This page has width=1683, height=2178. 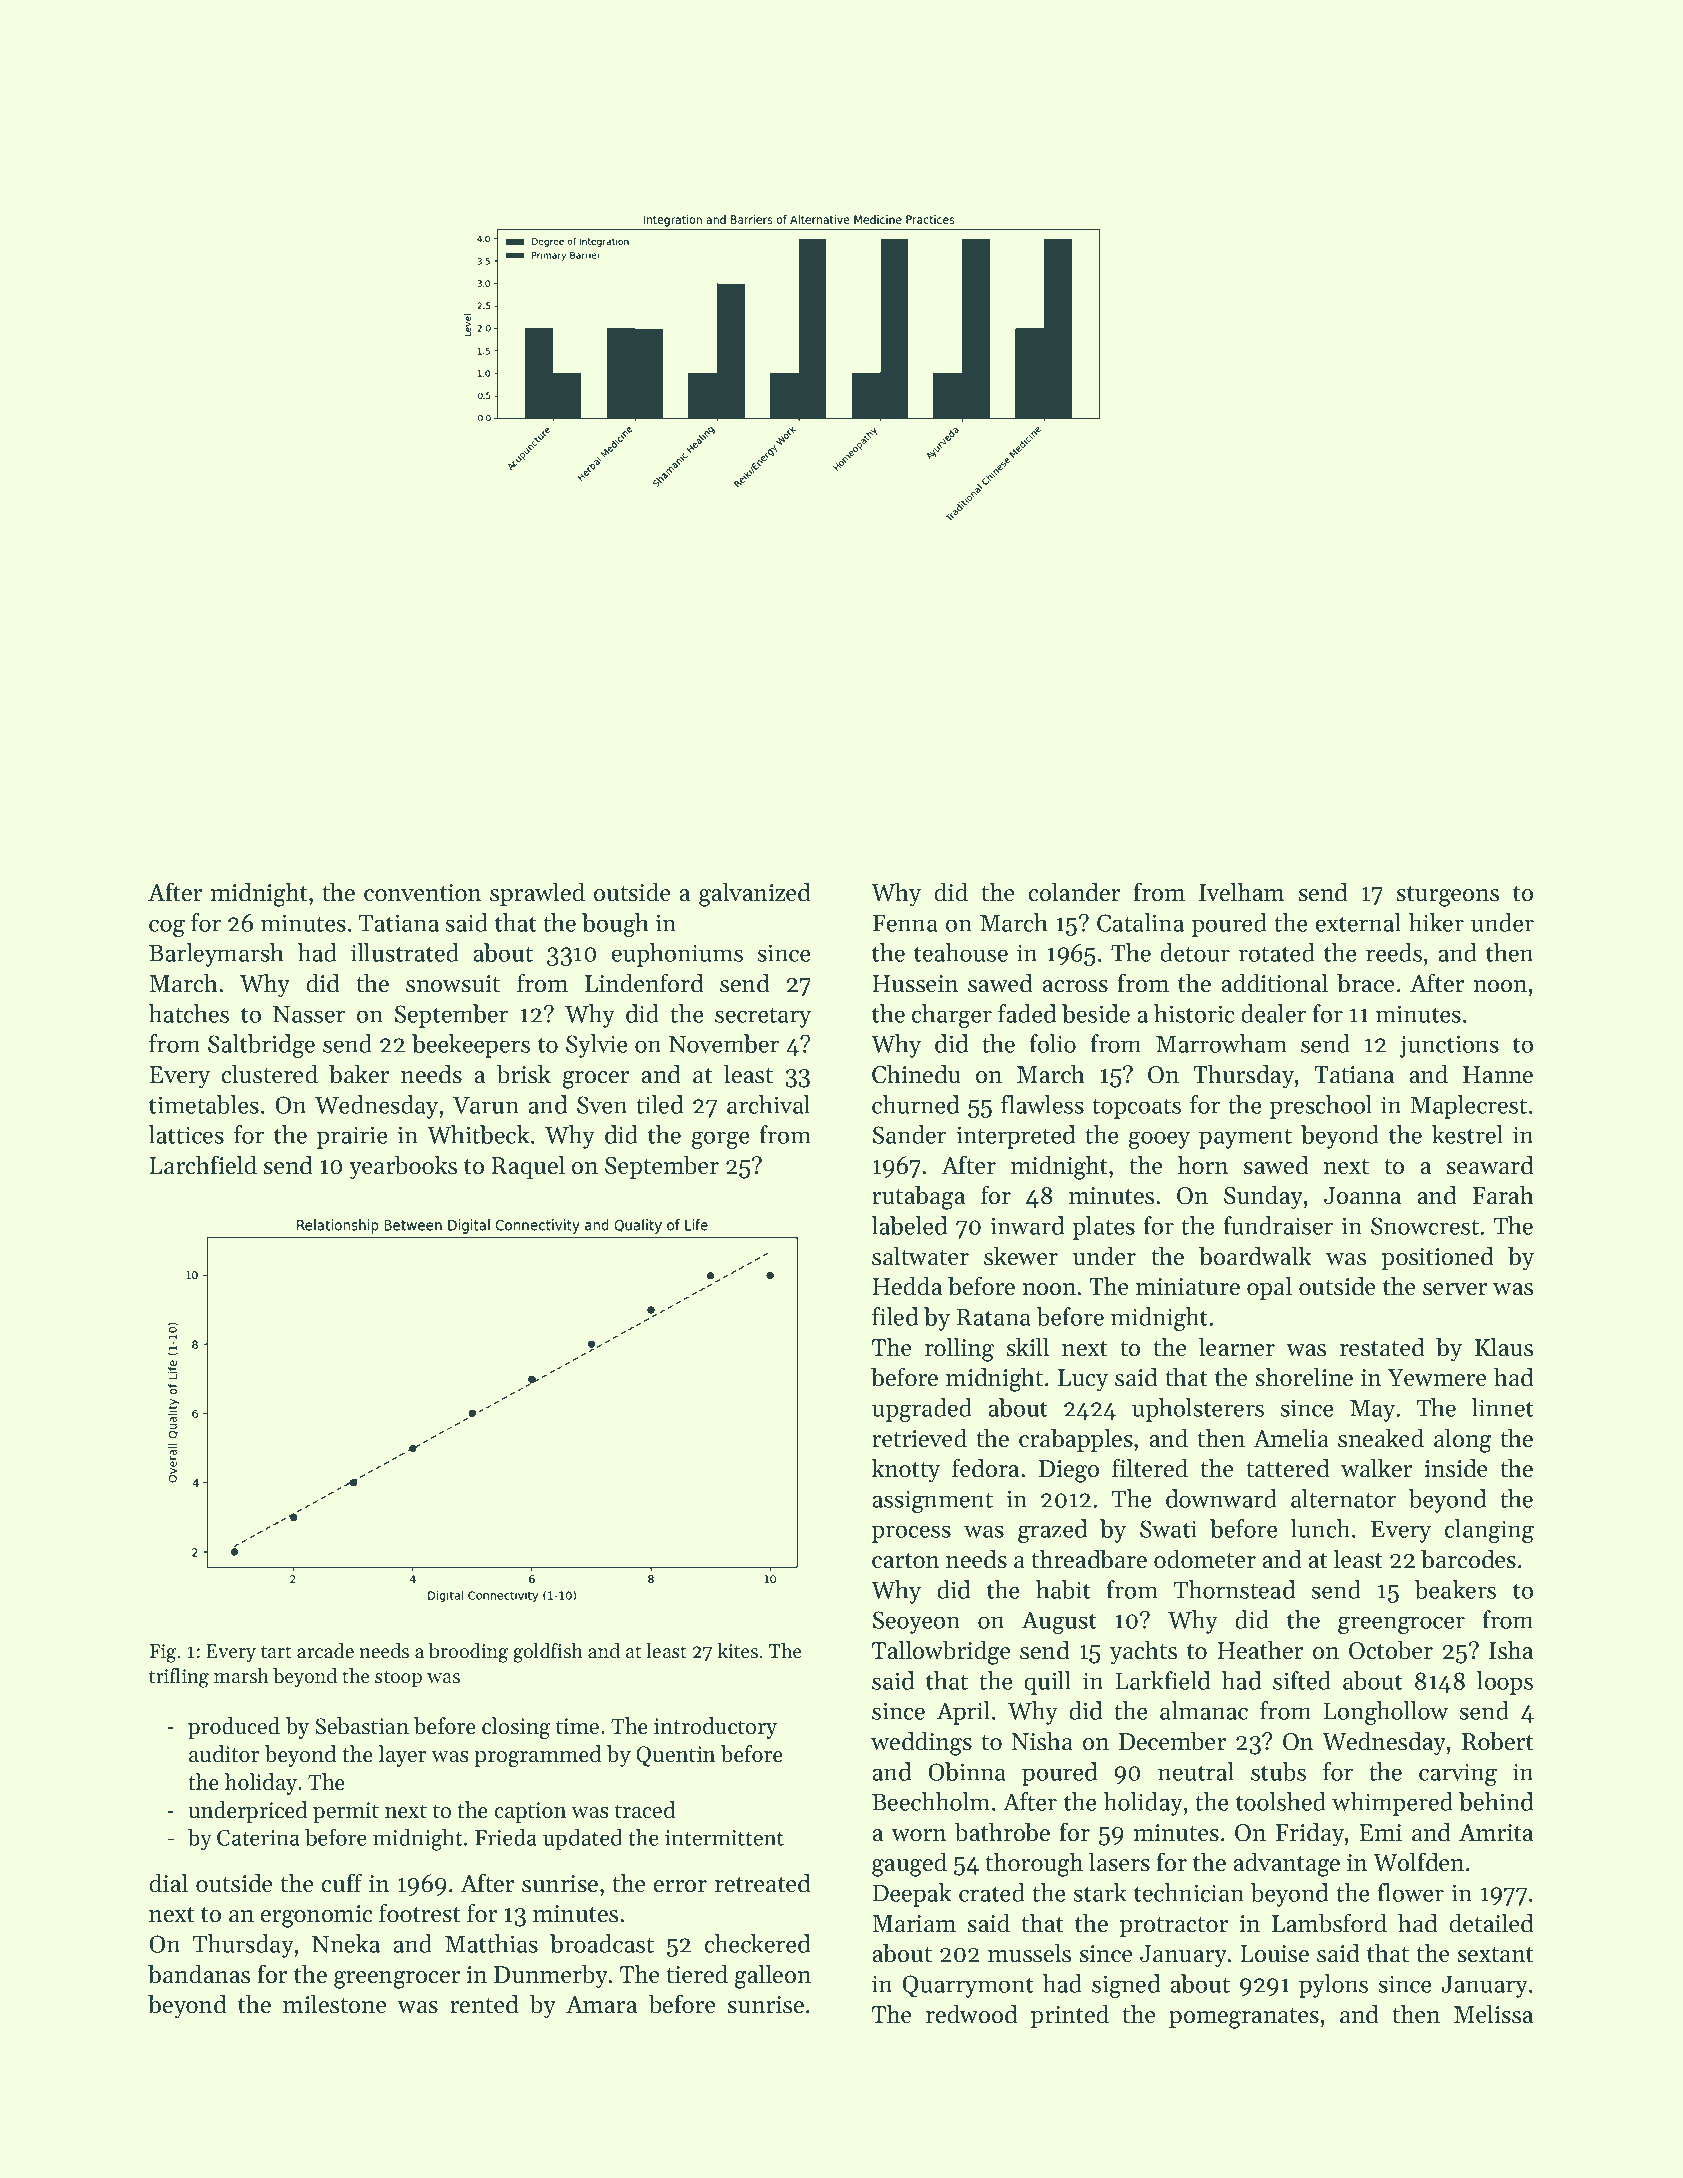 I want to click on detour, so click(x=1195, y=952).
